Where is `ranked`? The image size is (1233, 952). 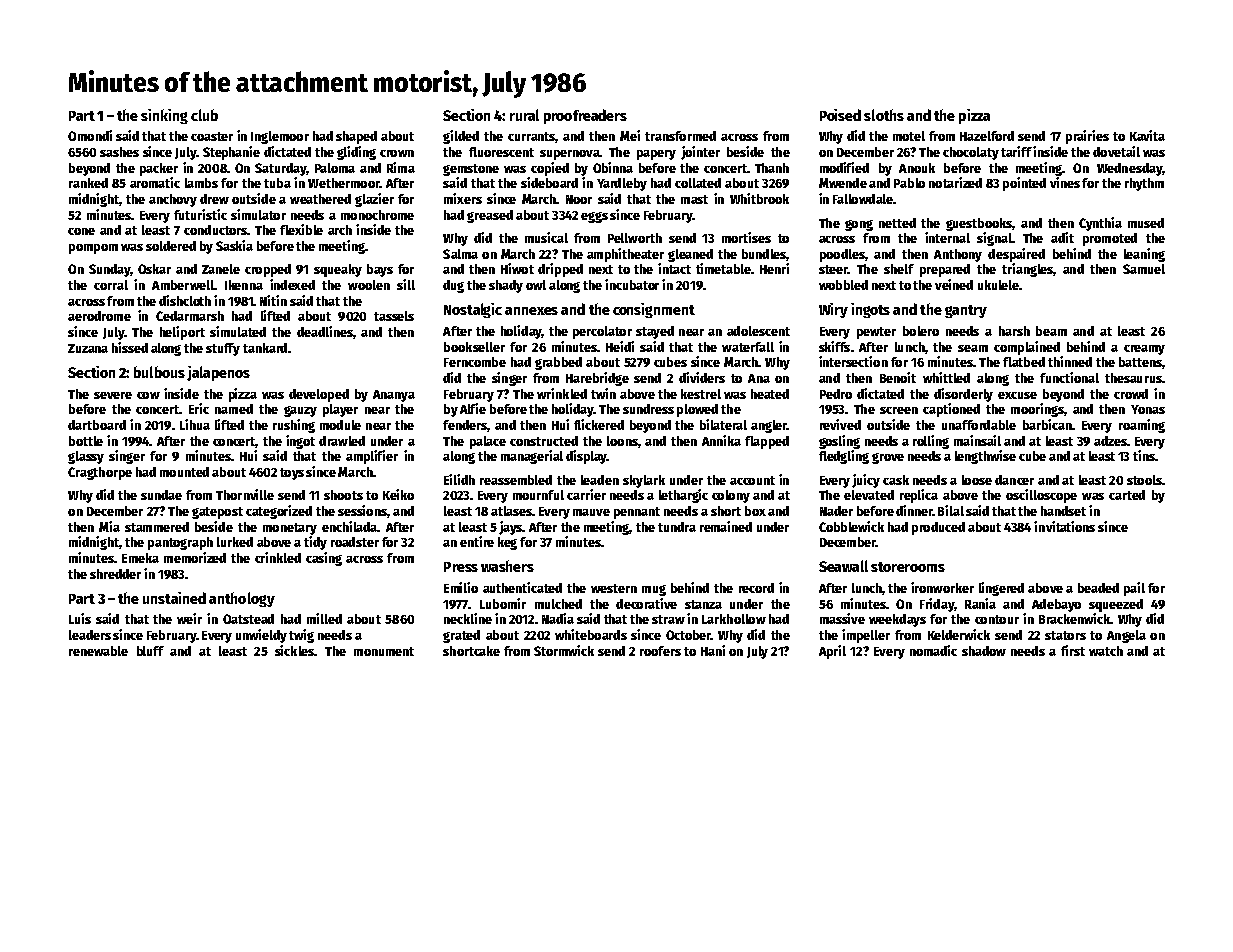 ranked is located at coordinates (88, 183).
